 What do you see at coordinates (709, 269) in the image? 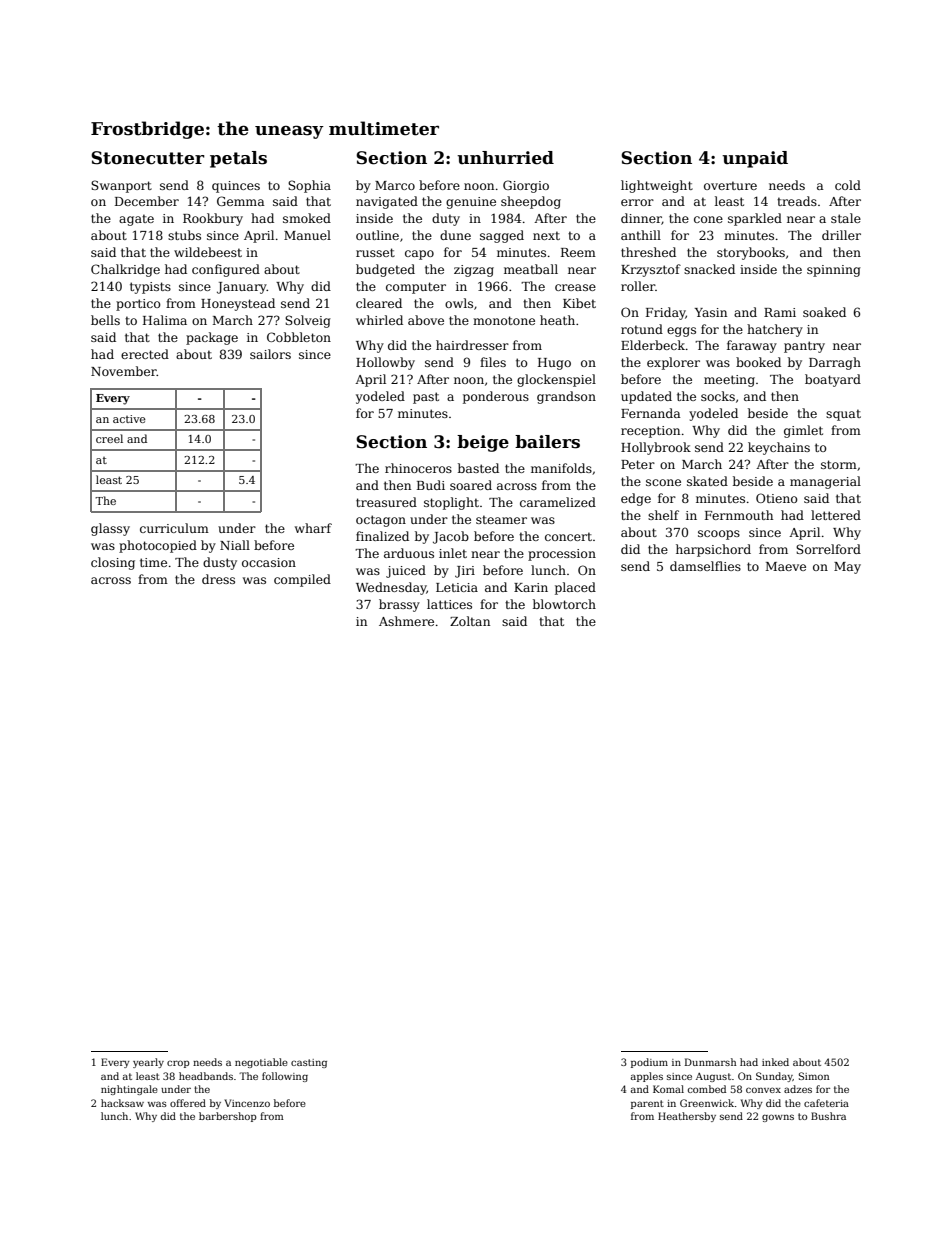
I see `snacked` at bounding box center [709, 269].
